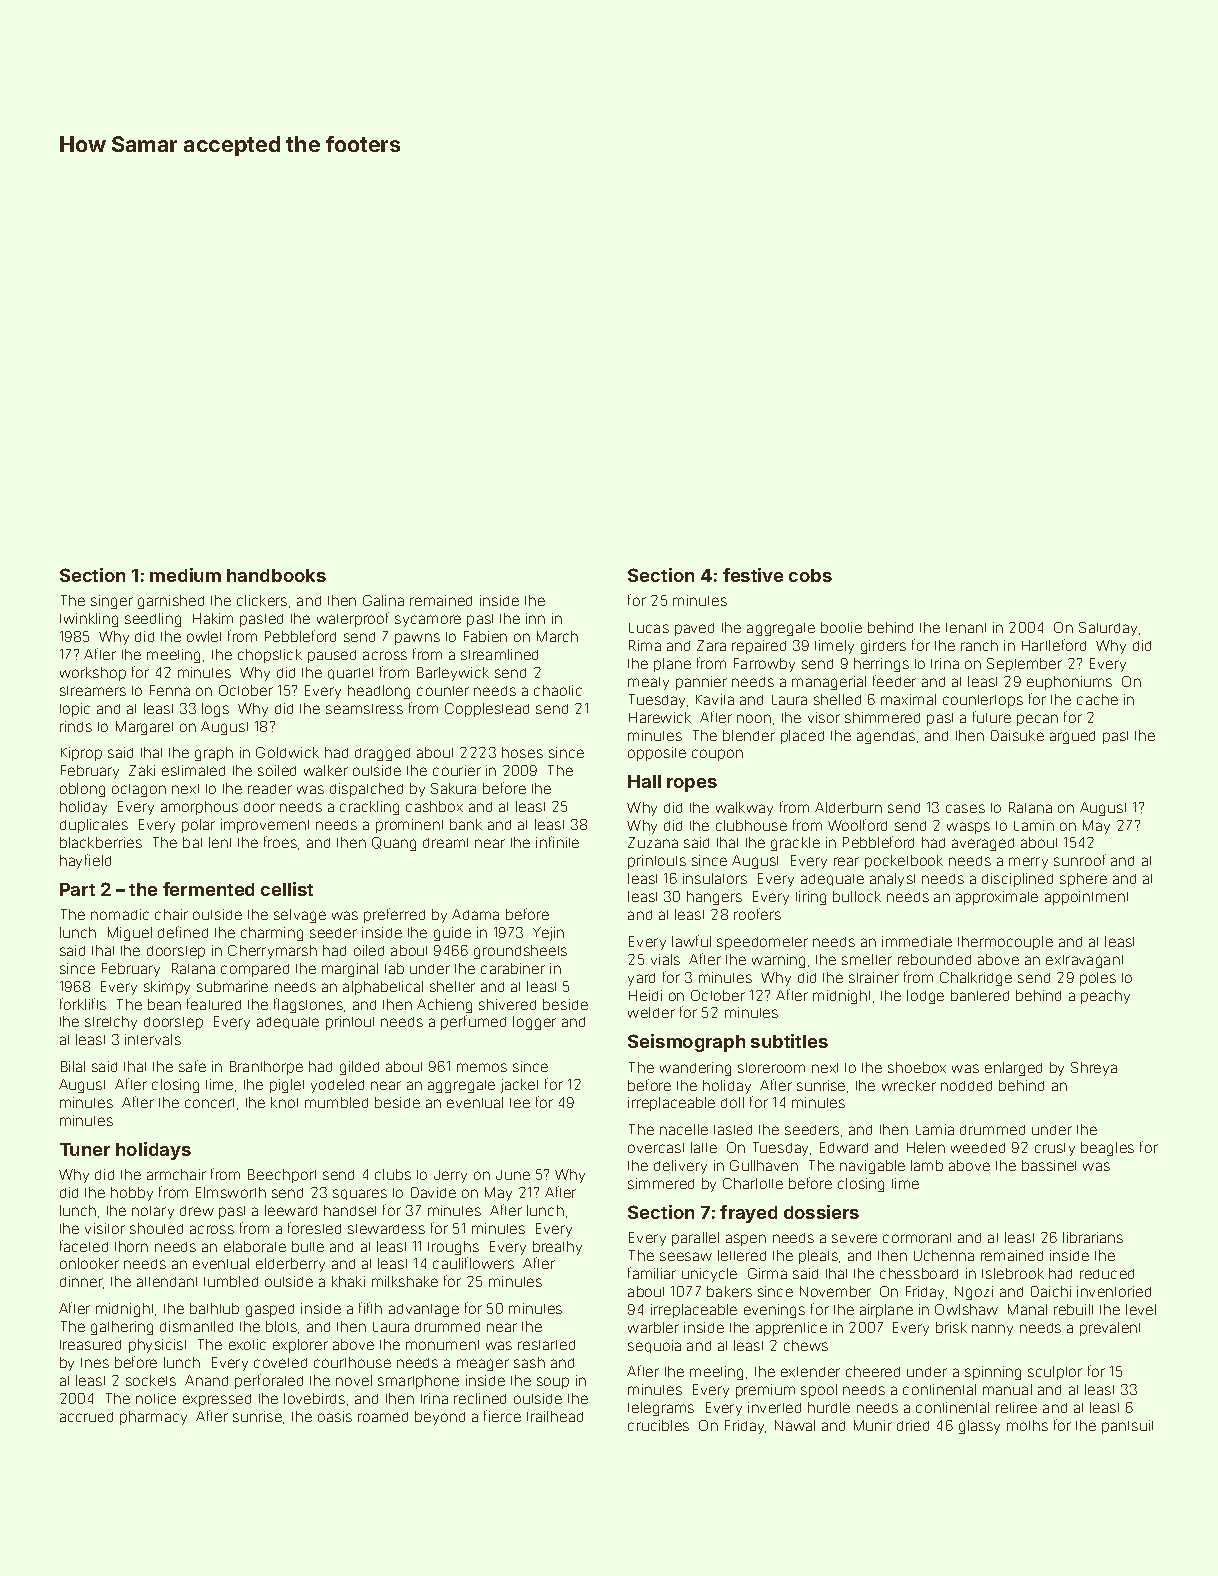 The height and width of the screenshot is (1576, 1218). What do you see at coordinates (651, 1012) in the screenshot?
I see `welder` at bounding box center [651, 1012].
